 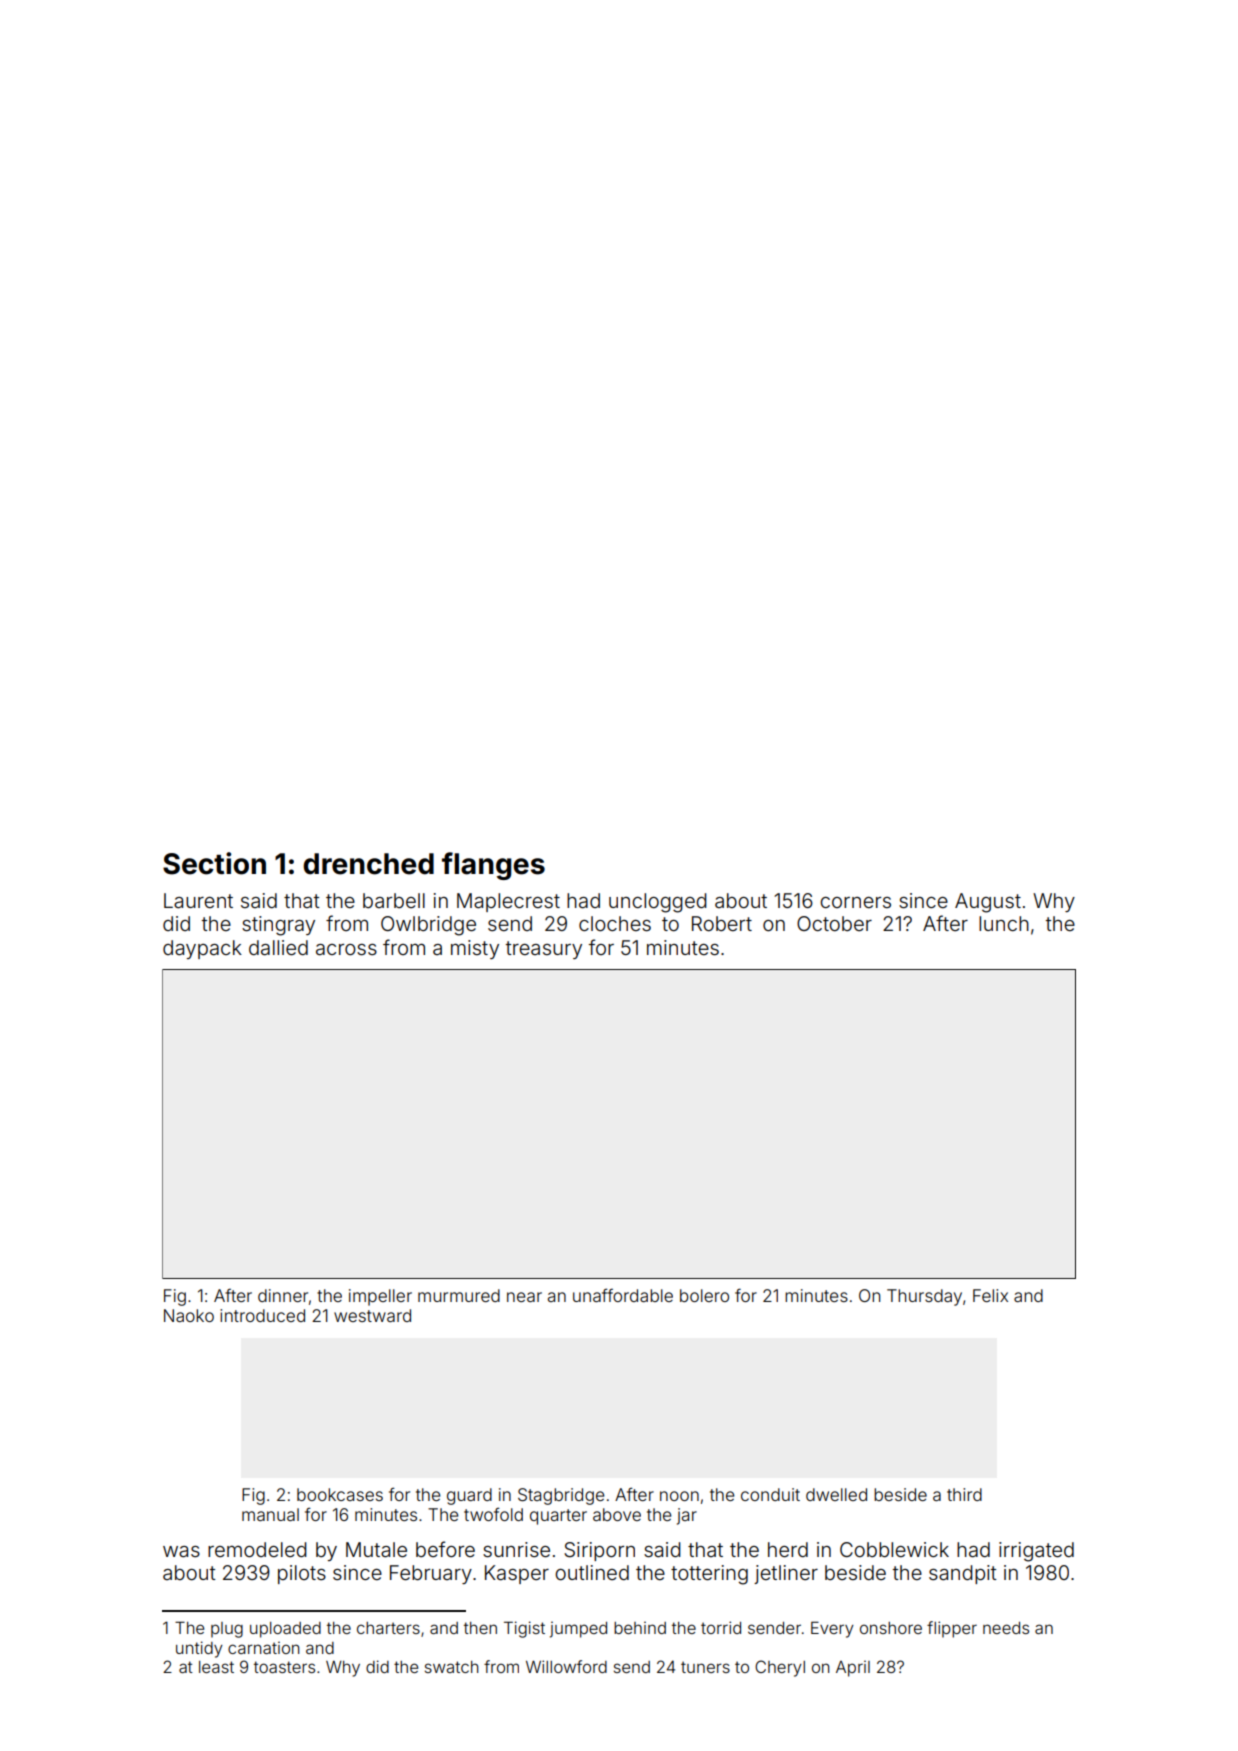 What do you see at coordinates (988, 903) in the screenshot?
I see `August` at bounding box center [988, 903].
